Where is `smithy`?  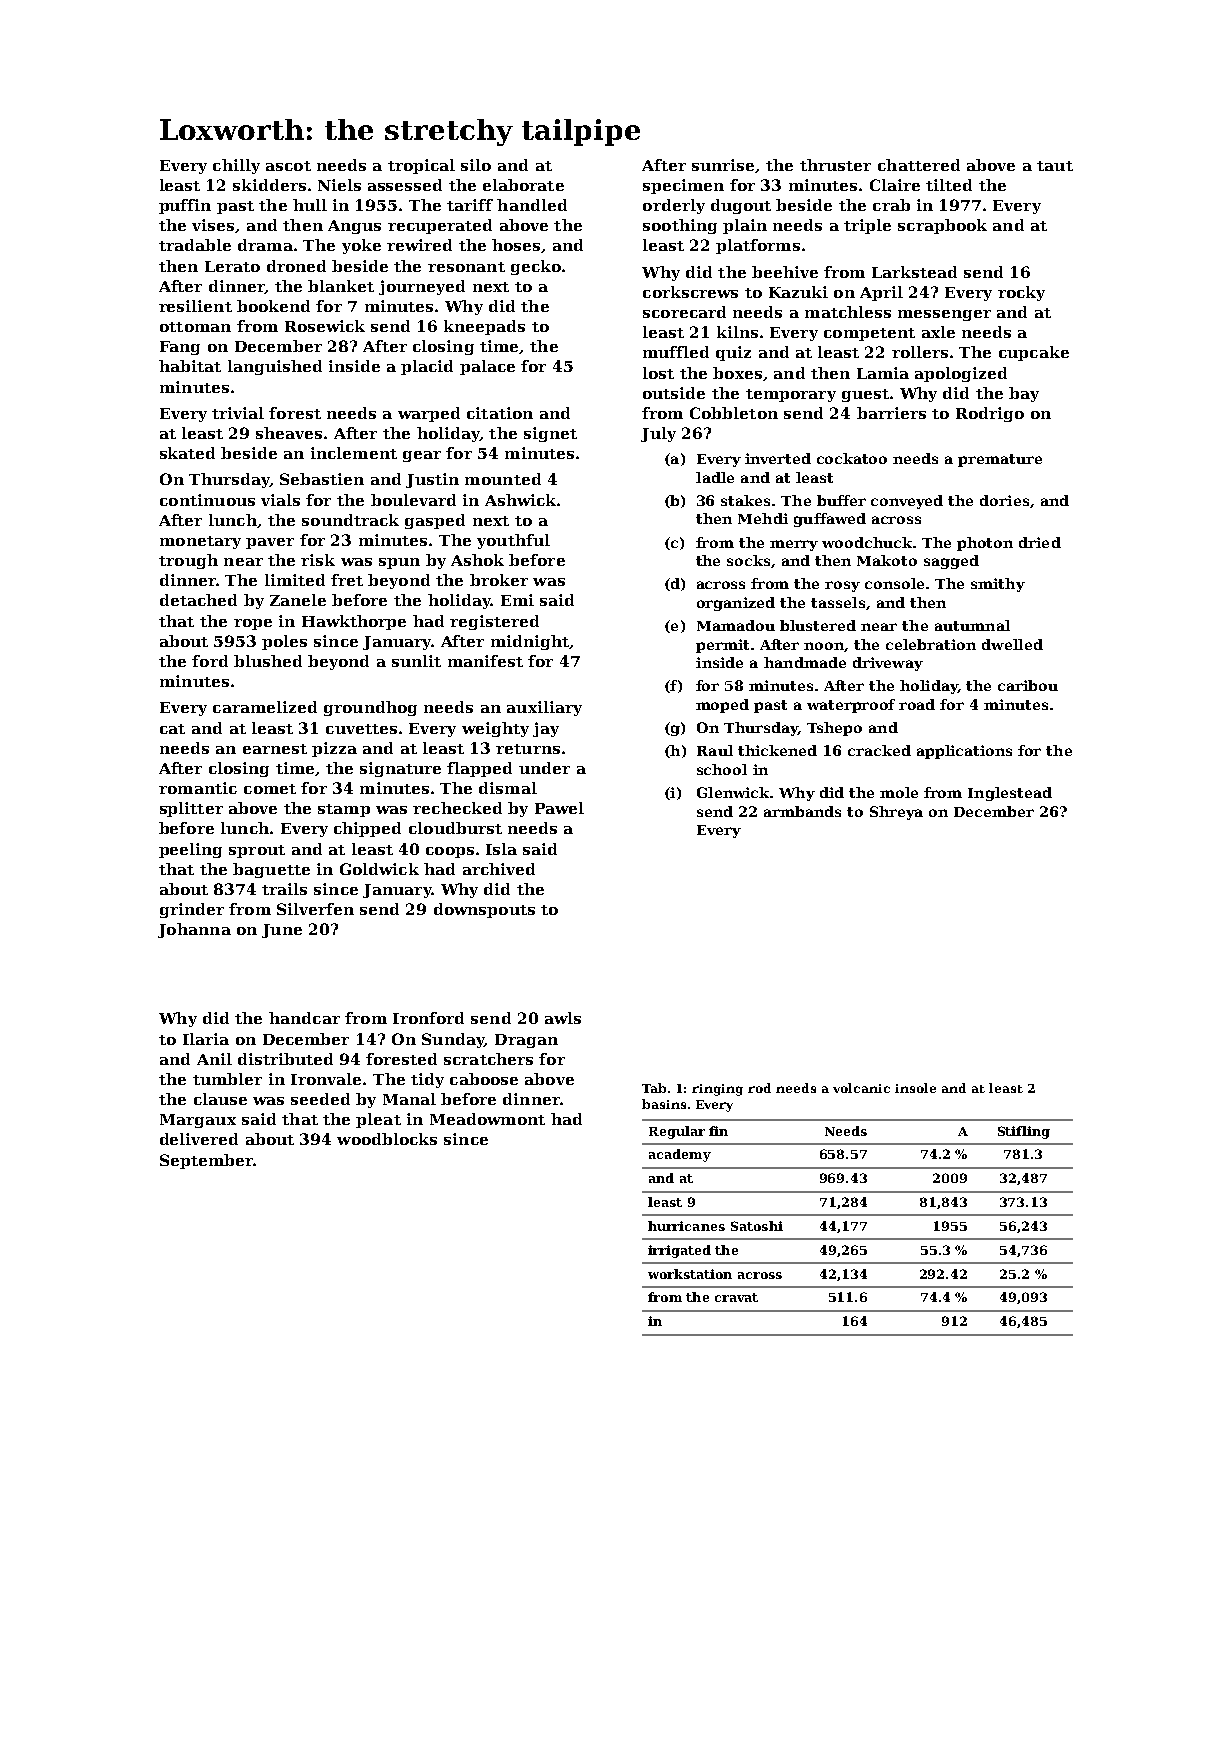 smithy is located at coordinates (998, 585).
